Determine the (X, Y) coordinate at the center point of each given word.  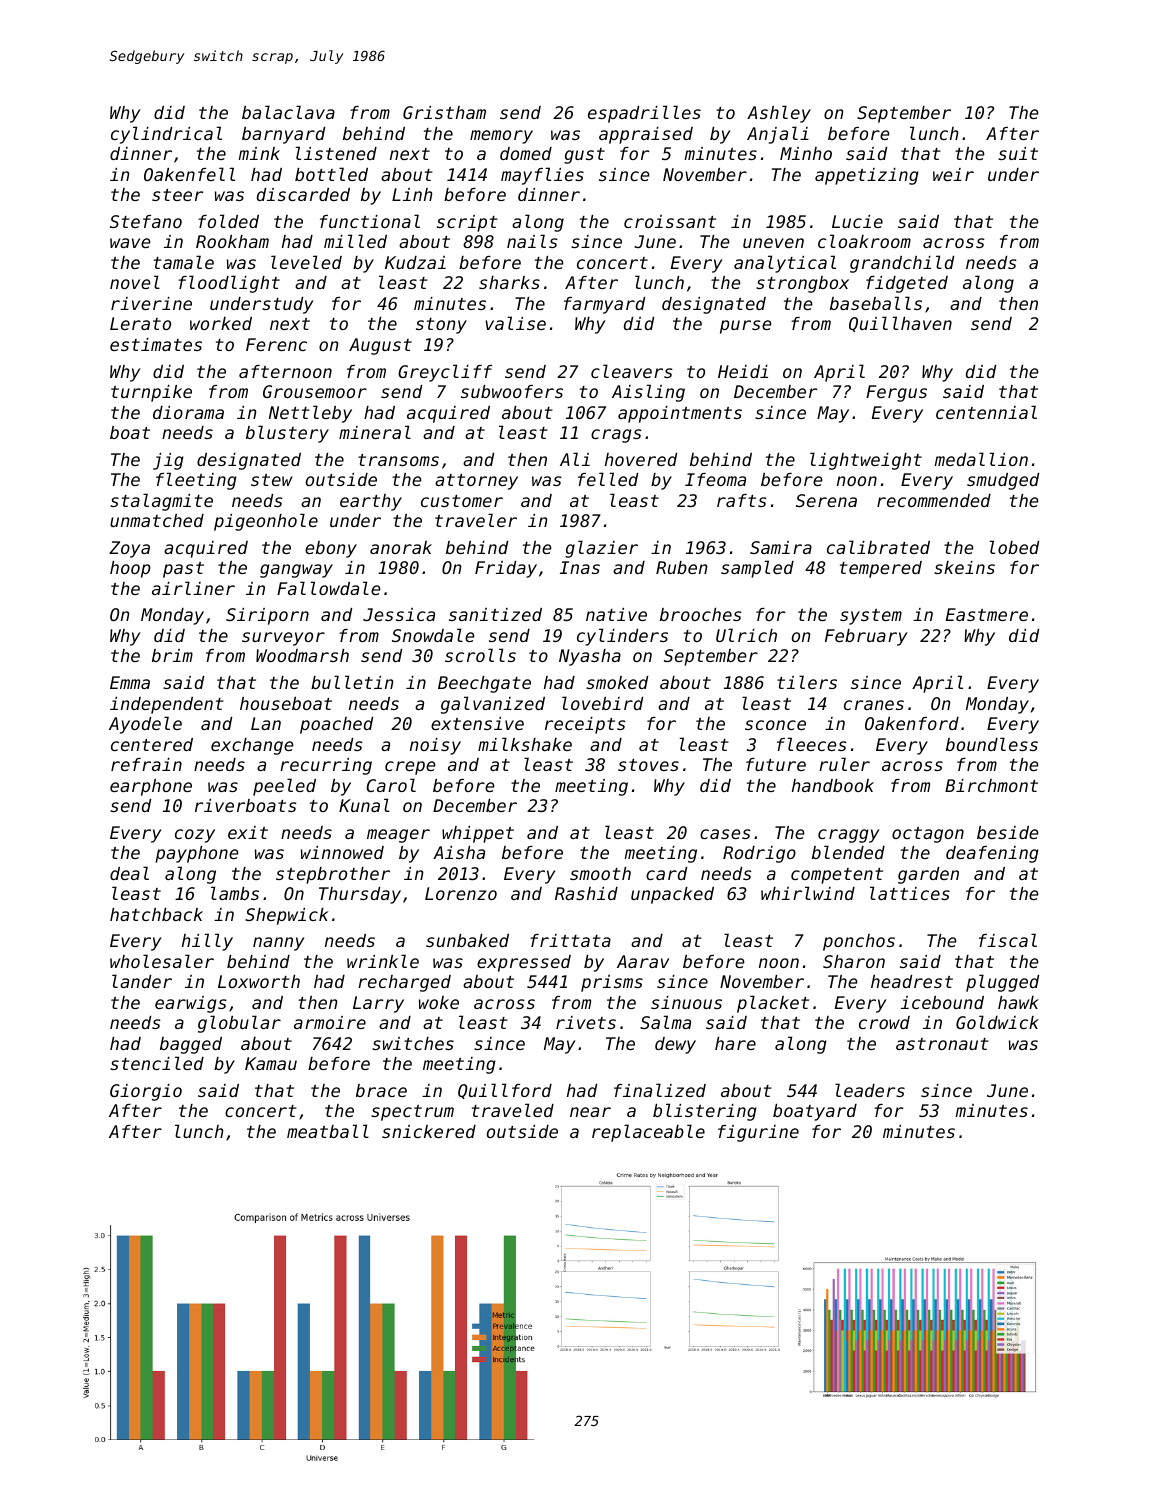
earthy (371, 502)
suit (1018, 153)
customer (462, 501)
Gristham (444, 112)
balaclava (288, 112)
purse (745, 327)
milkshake (525, 744)
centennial (986, 412)
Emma (130, 682)
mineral (375, 432)
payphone (196, 854)
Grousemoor (315, 391)
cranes (874, 705)
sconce (775, 725)
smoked (617, 682)
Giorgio (146, 1092)
